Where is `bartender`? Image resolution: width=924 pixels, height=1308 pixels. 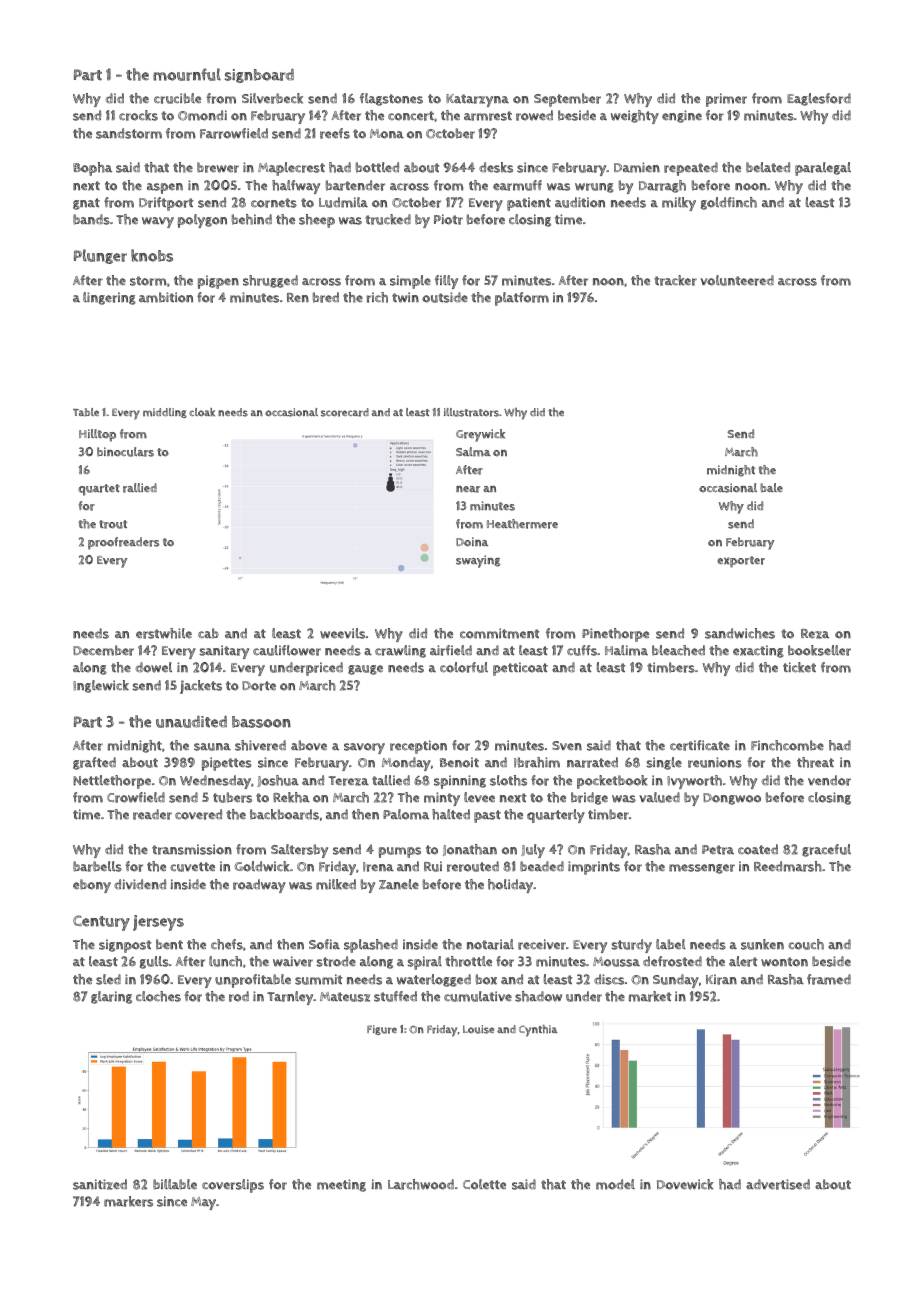
bartender is located at coordinates (355, 185).
